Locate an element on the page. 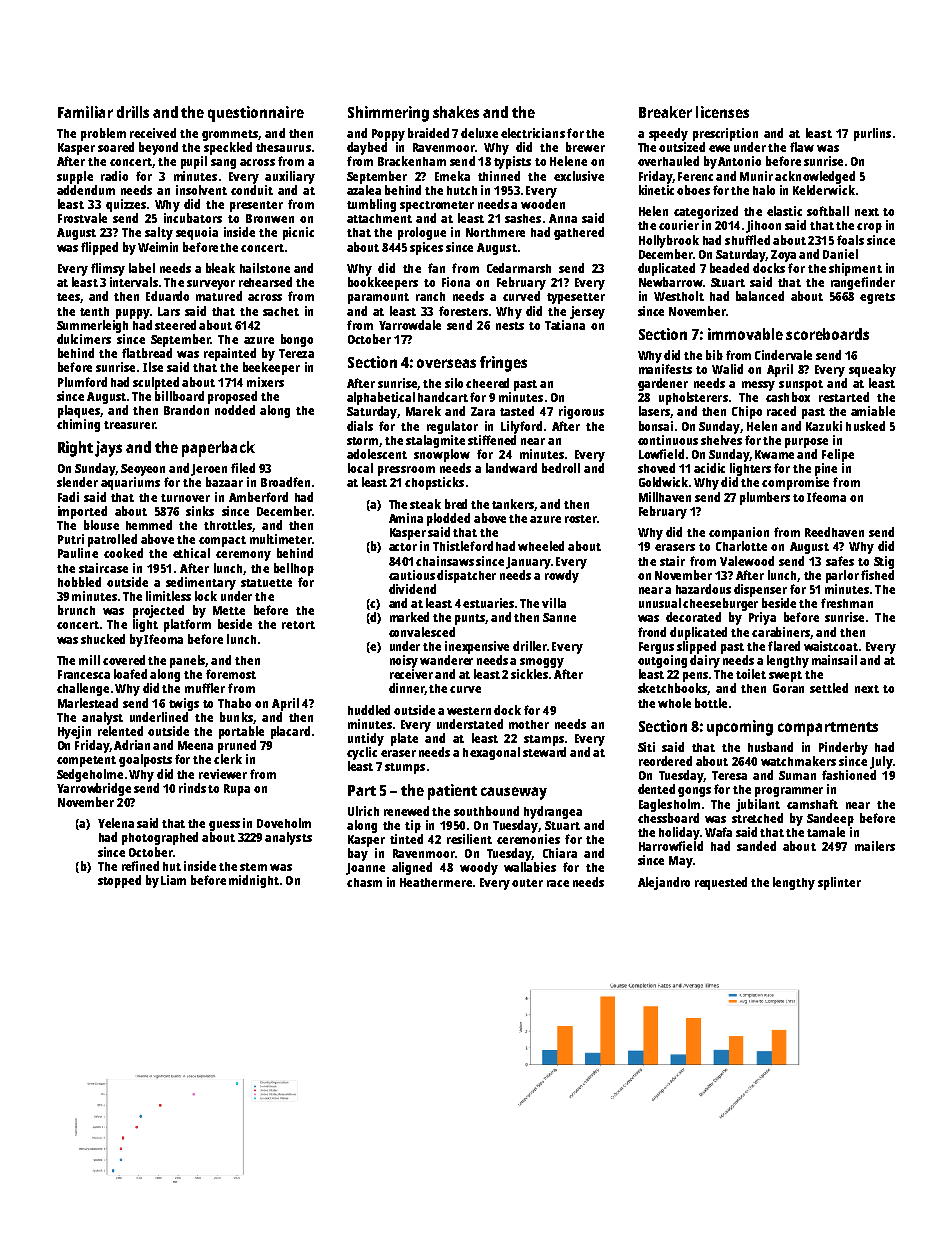 This page has height=1233, width=952. Frostvale is located at coordinates (82, 218).
